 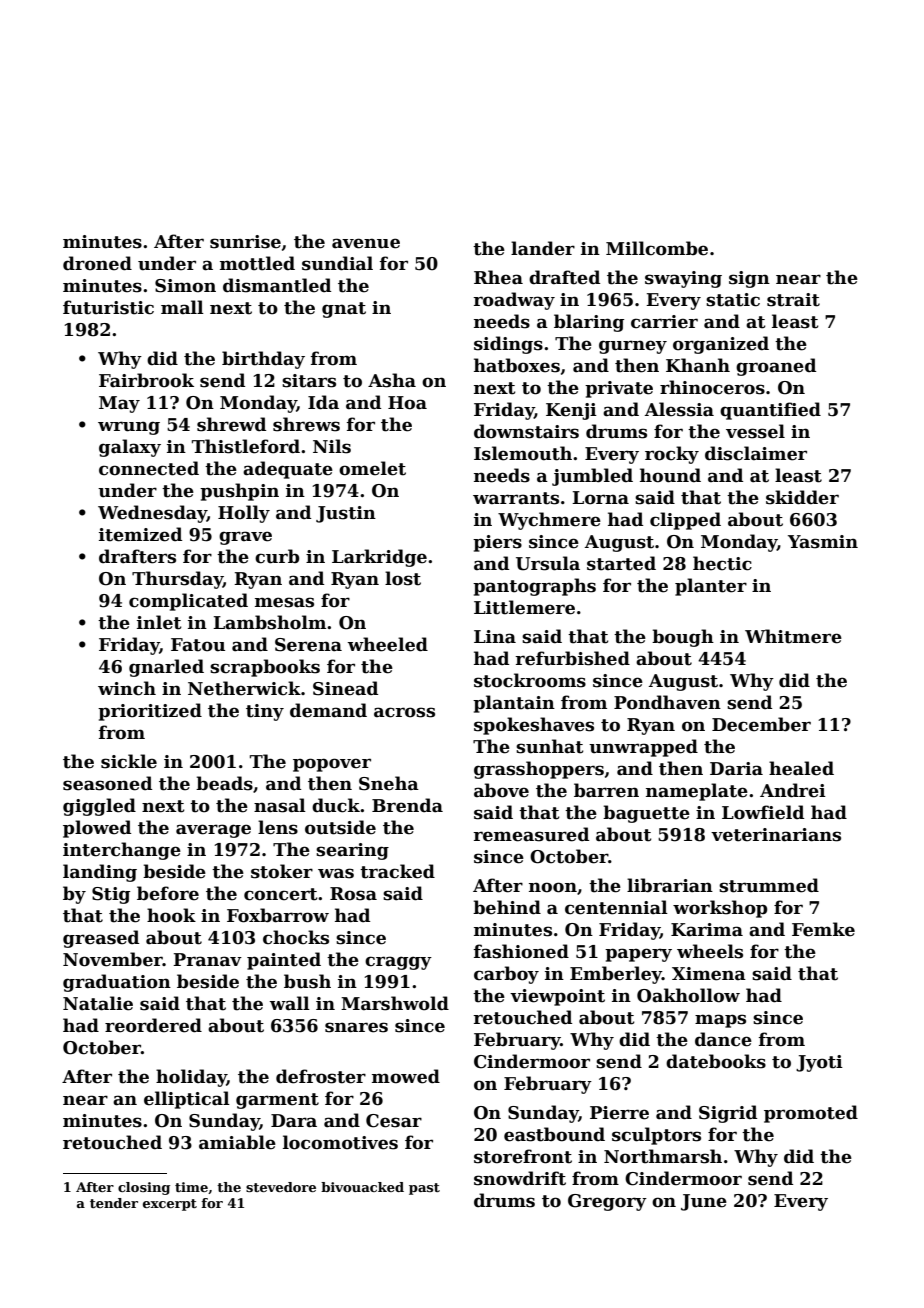 I want to click on Sinead, so click(x=345, y=688).
